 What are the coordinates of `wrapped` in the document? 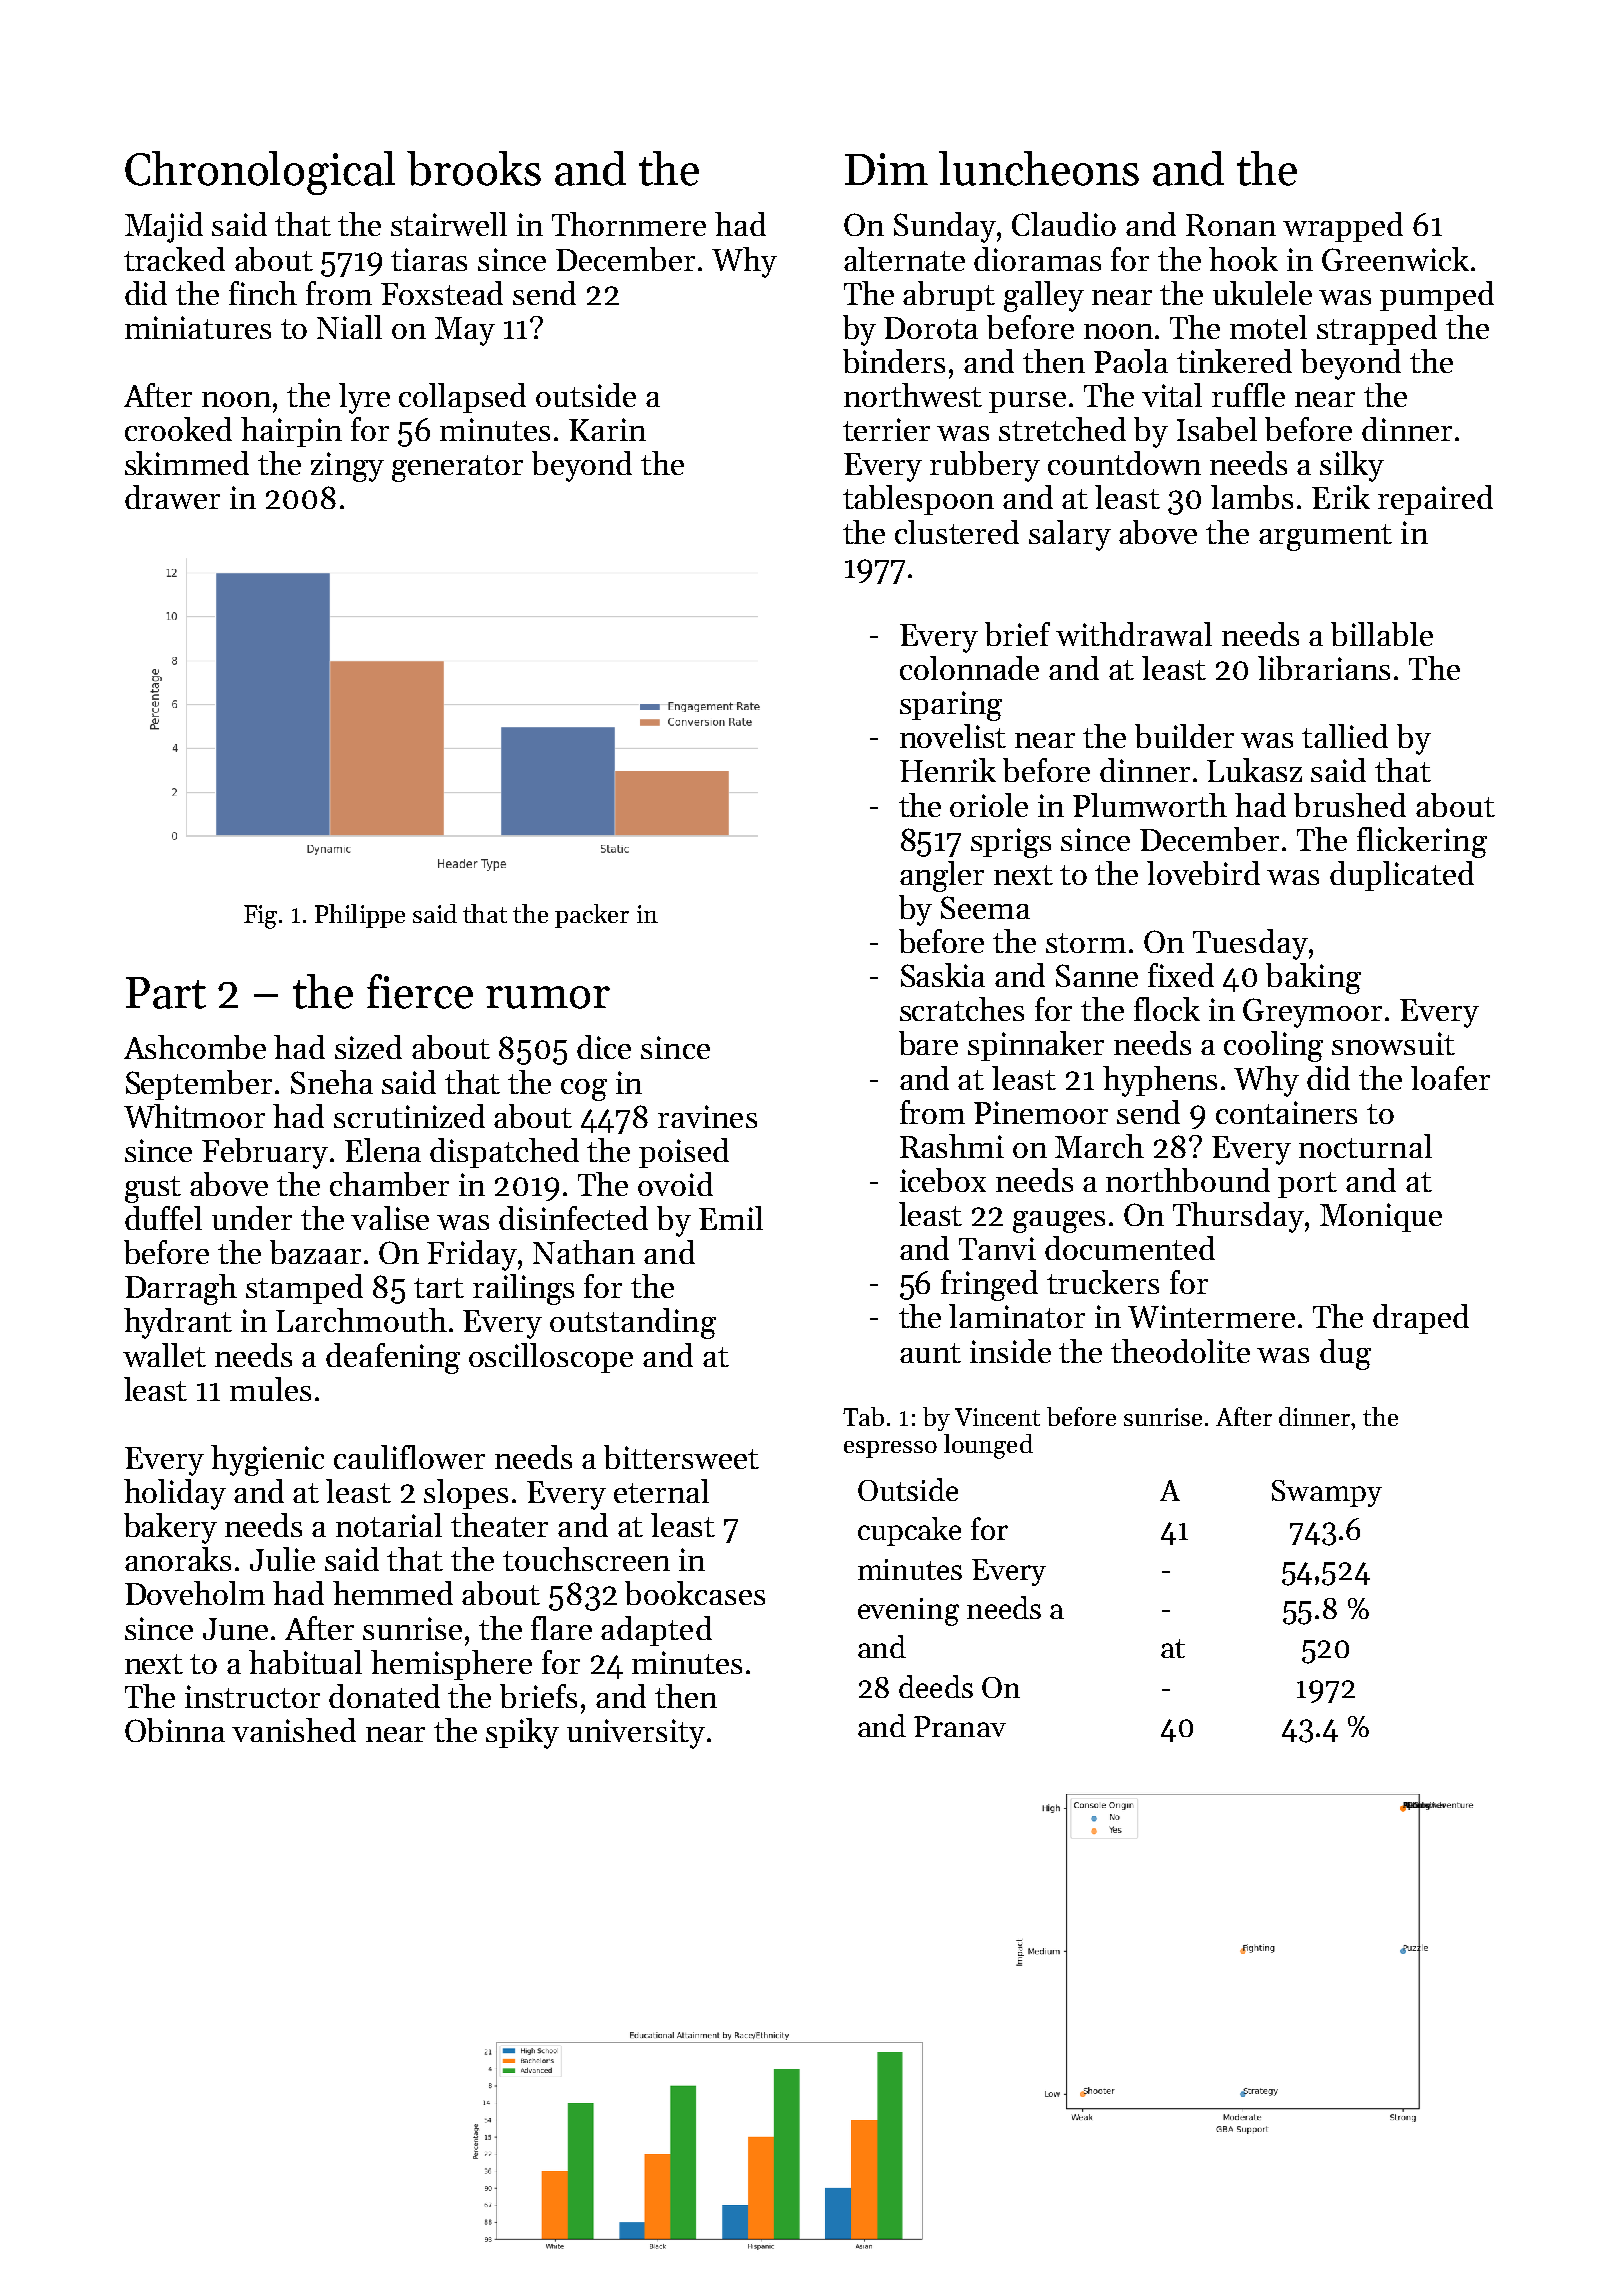 It's located at (1343, 227).
